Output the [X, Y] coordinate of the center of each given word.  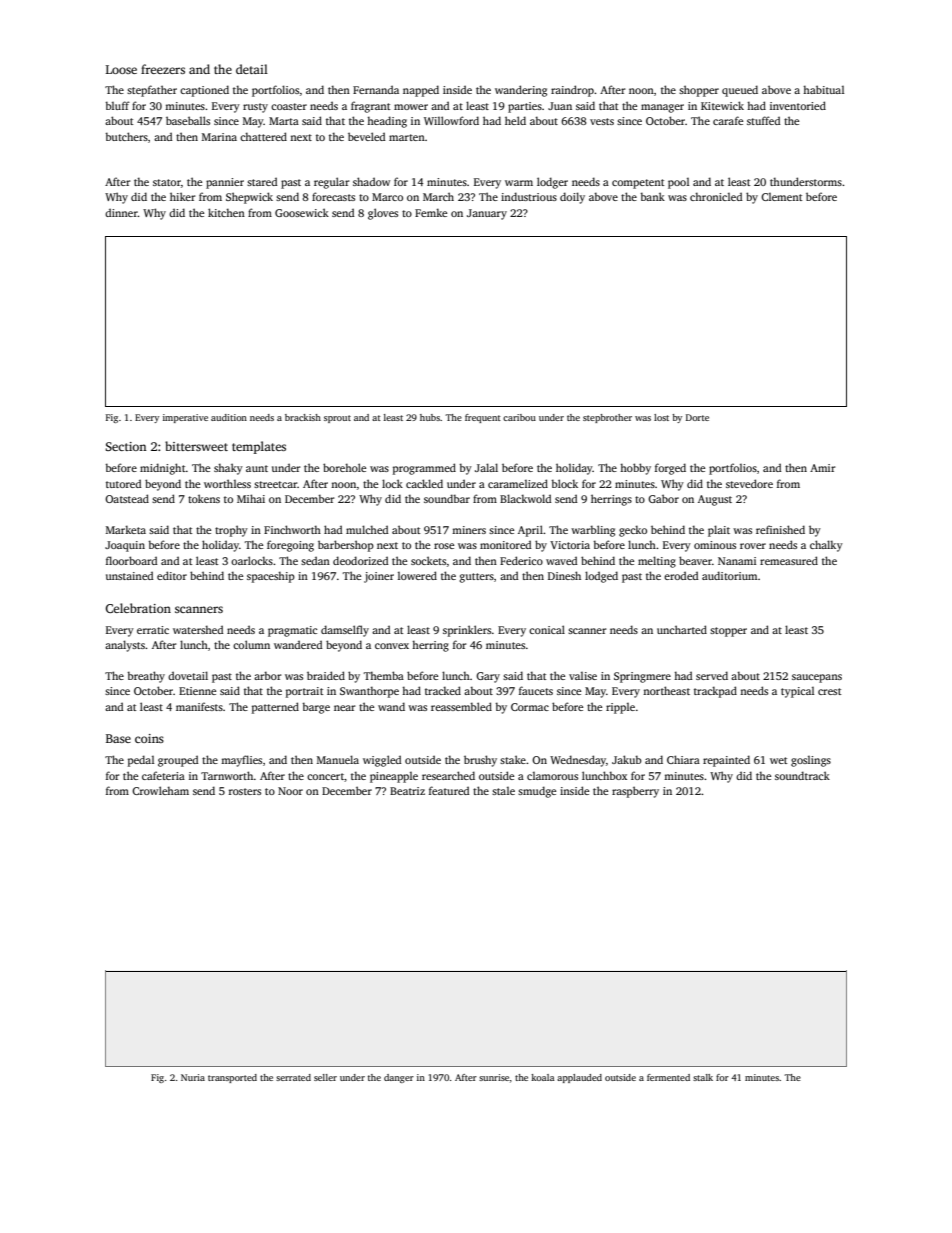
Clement [781, 197]
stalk [703, 1077]
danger [399, 1078]
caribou [519, 417]
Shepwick [249, 198]
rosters [245, 791]
